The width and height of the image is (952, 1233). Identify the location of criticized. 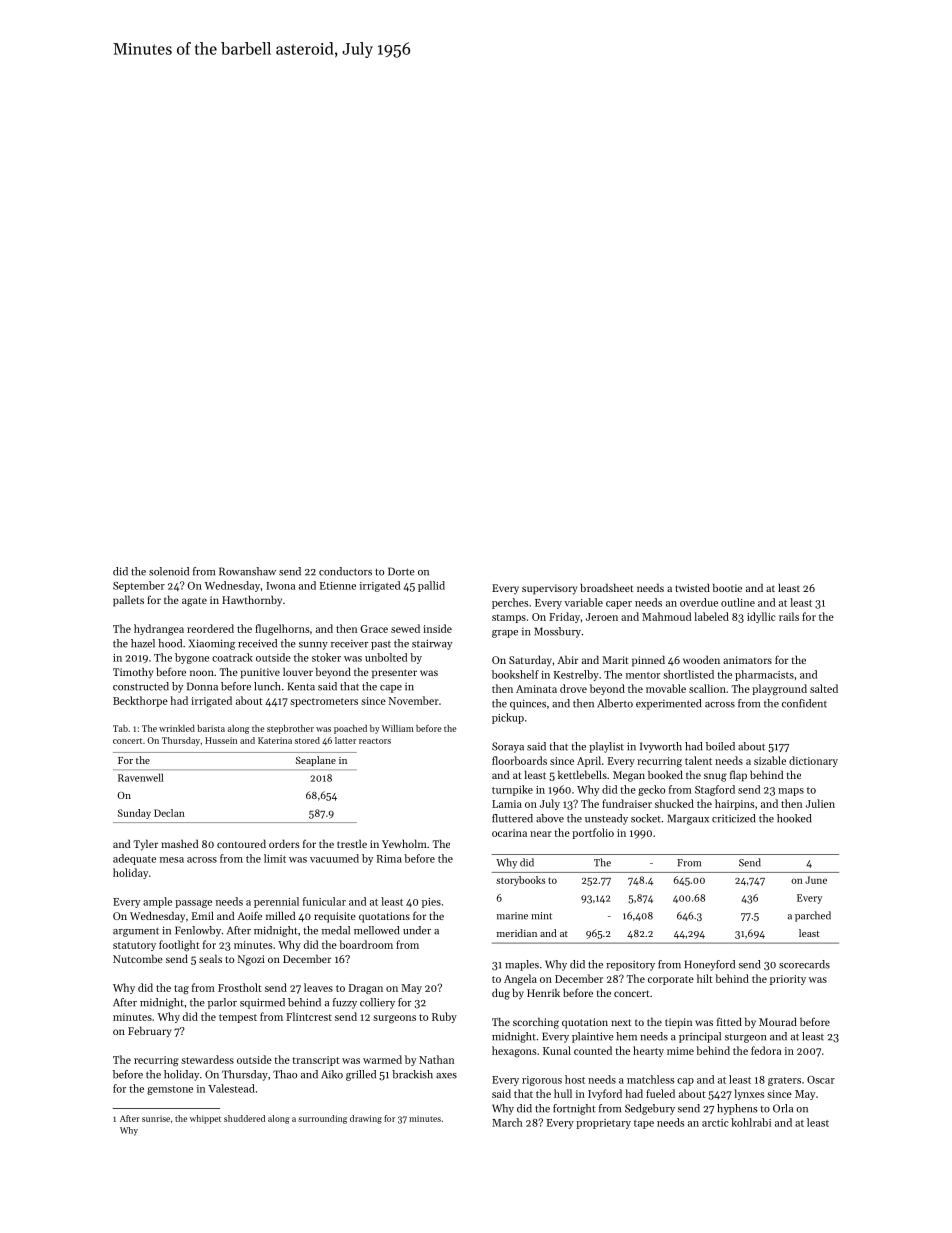
(733, 818).
